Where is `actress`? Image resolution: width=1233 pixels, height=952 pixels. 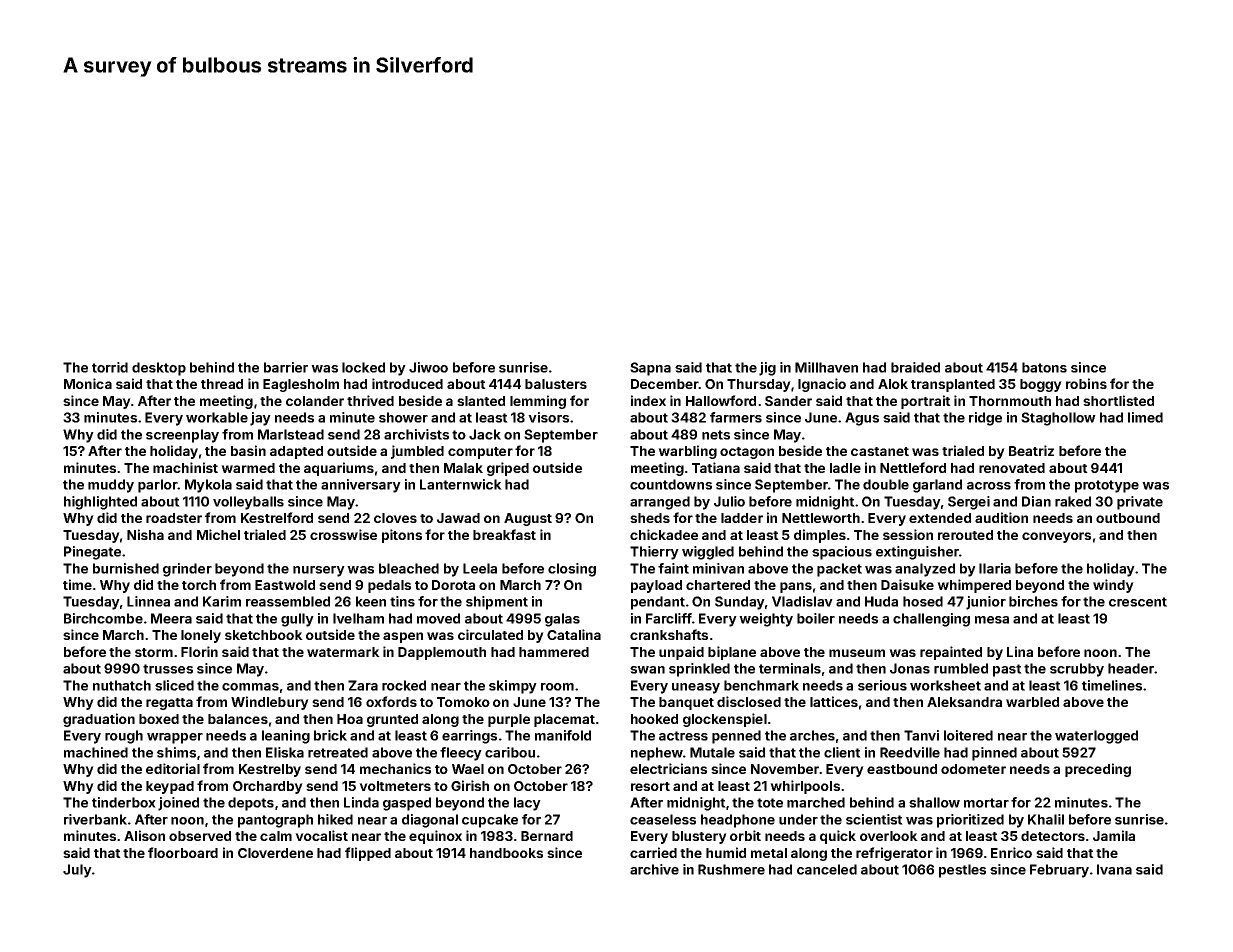
actress is located at coordinates (683, 736).
